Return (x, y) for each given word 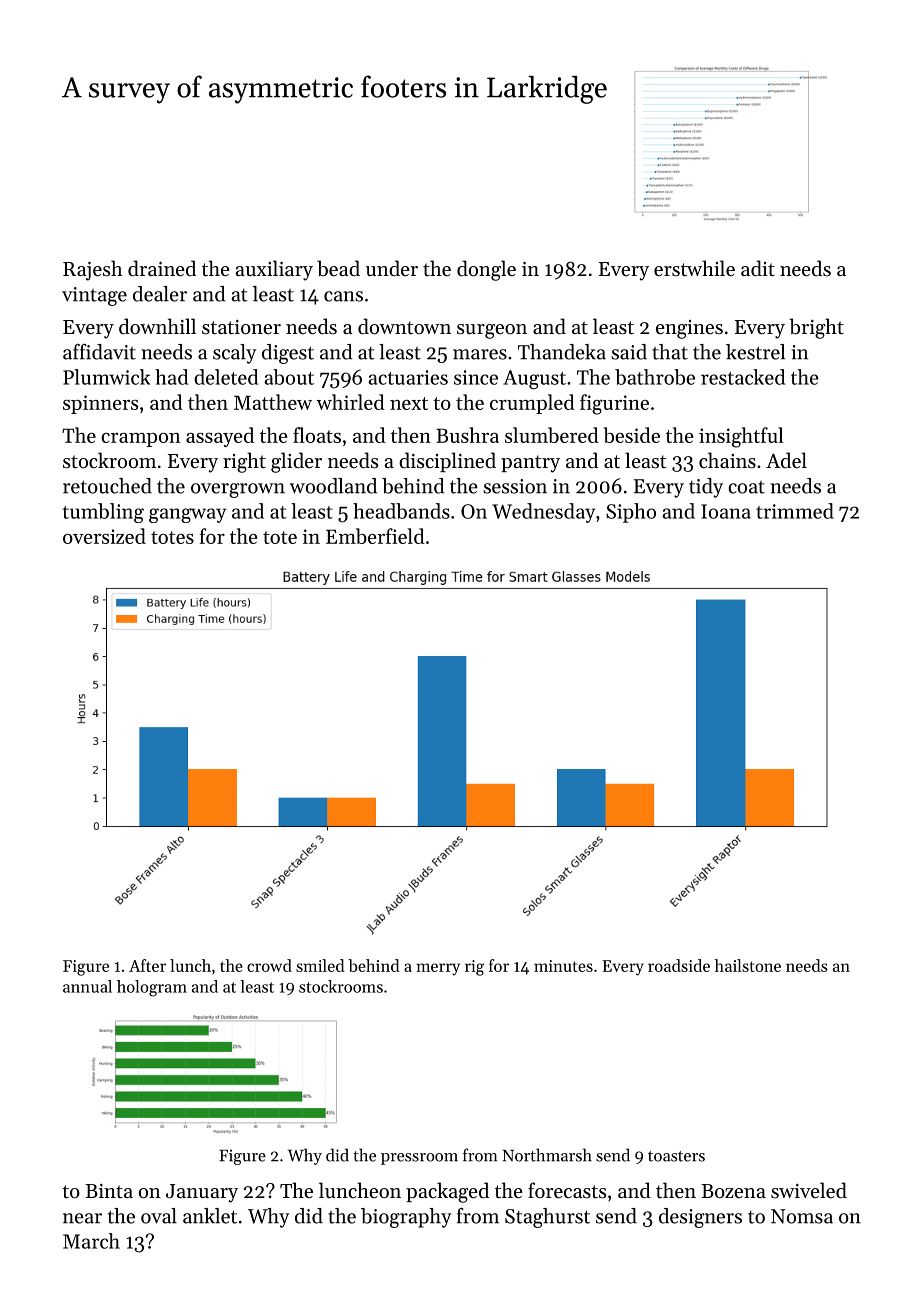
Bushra (467, 435)
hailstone (748, 965)
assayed (220, 437)
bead (338, 268)
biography (406, 1218)
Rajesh (93, 270)
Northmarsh (547, 1155)
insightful (741, 437)
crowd (269, 965)
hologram (152, 988)
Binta (109, 1191)
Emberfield (375, 536)
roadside (679, 965)
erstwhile (694, 268)
